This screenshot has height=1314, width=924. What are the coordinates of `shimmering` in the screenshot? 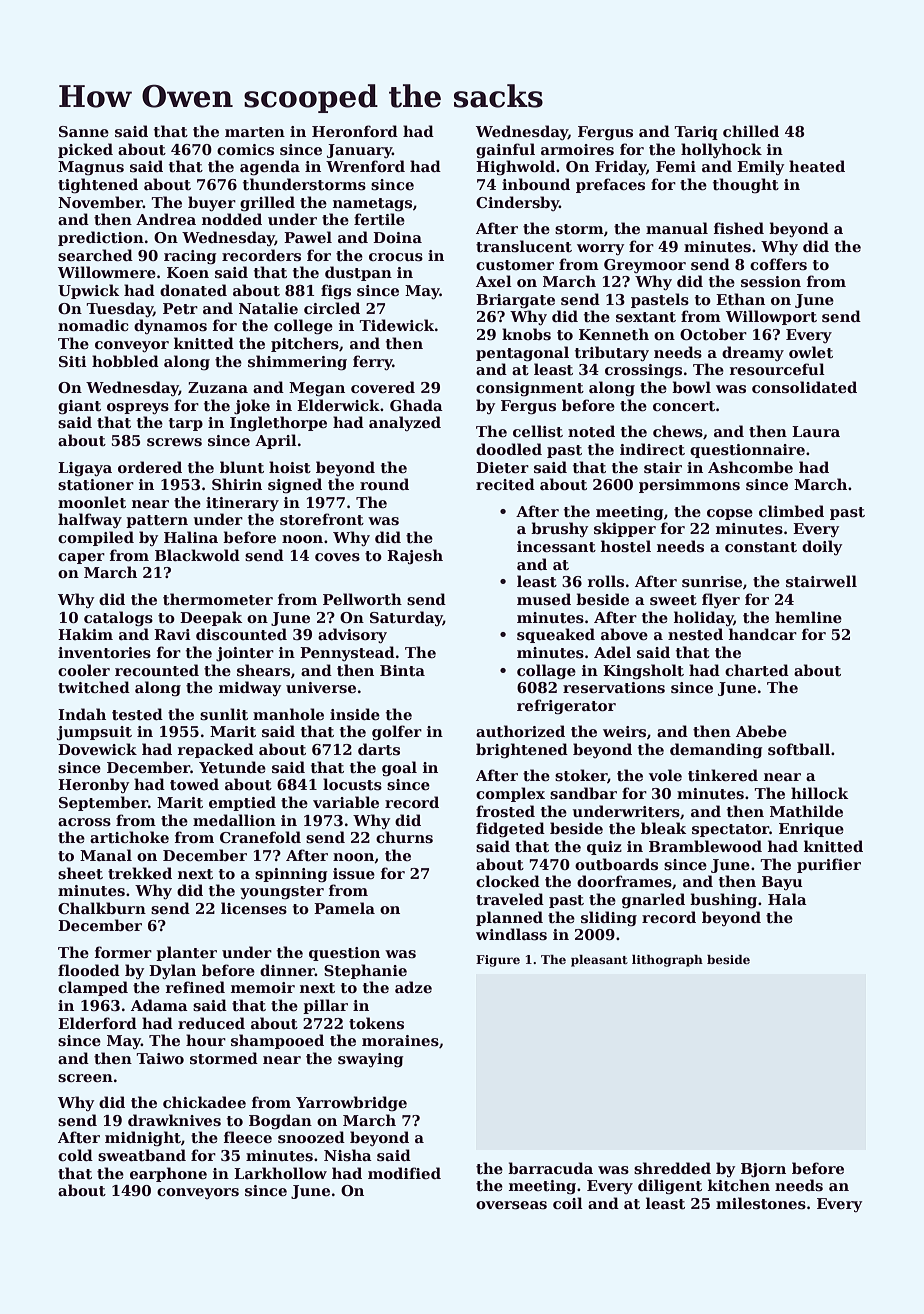 It's located at (297, 363).
